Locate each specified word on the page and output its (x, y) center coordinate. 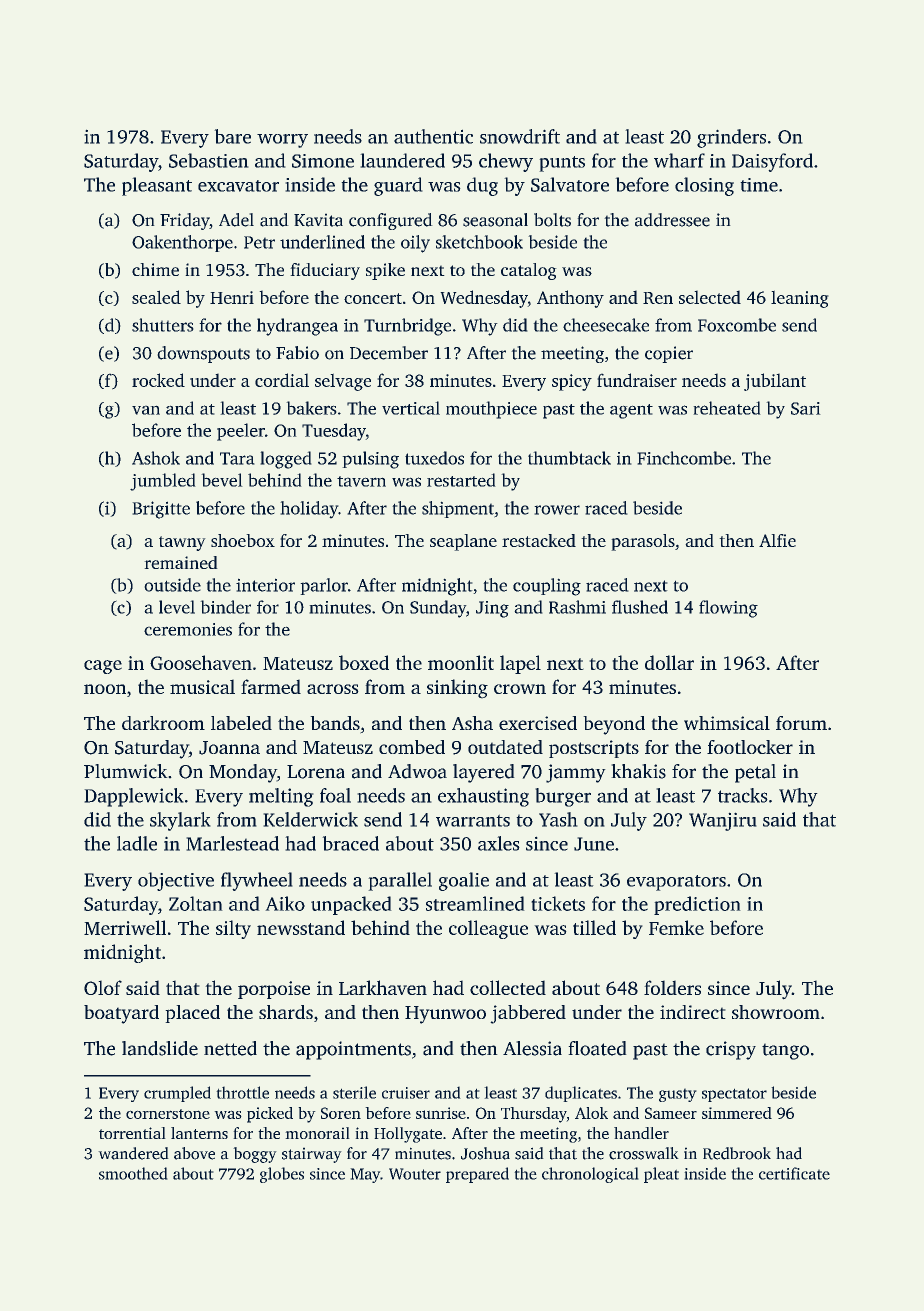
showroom (776, 1012)
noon (105, 689)
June (594, 844)
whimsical (727, 723)
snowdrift (520, 136)
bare (232, 136)
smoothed (133, 1173)
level (177, 607)
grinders (731, 138)
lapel (520, 664)
